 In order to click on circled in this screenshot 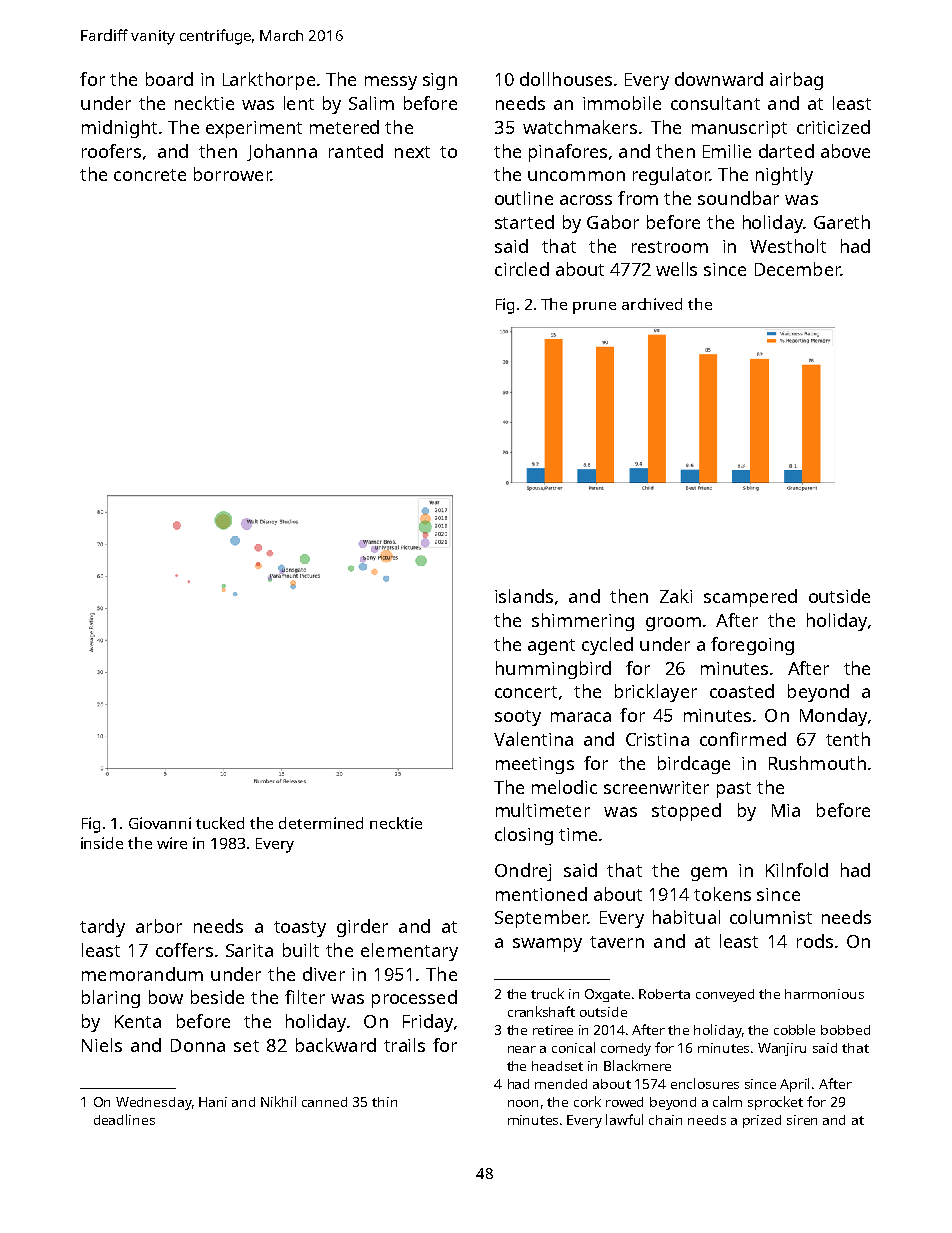, I will do `click(522, 269)`.
